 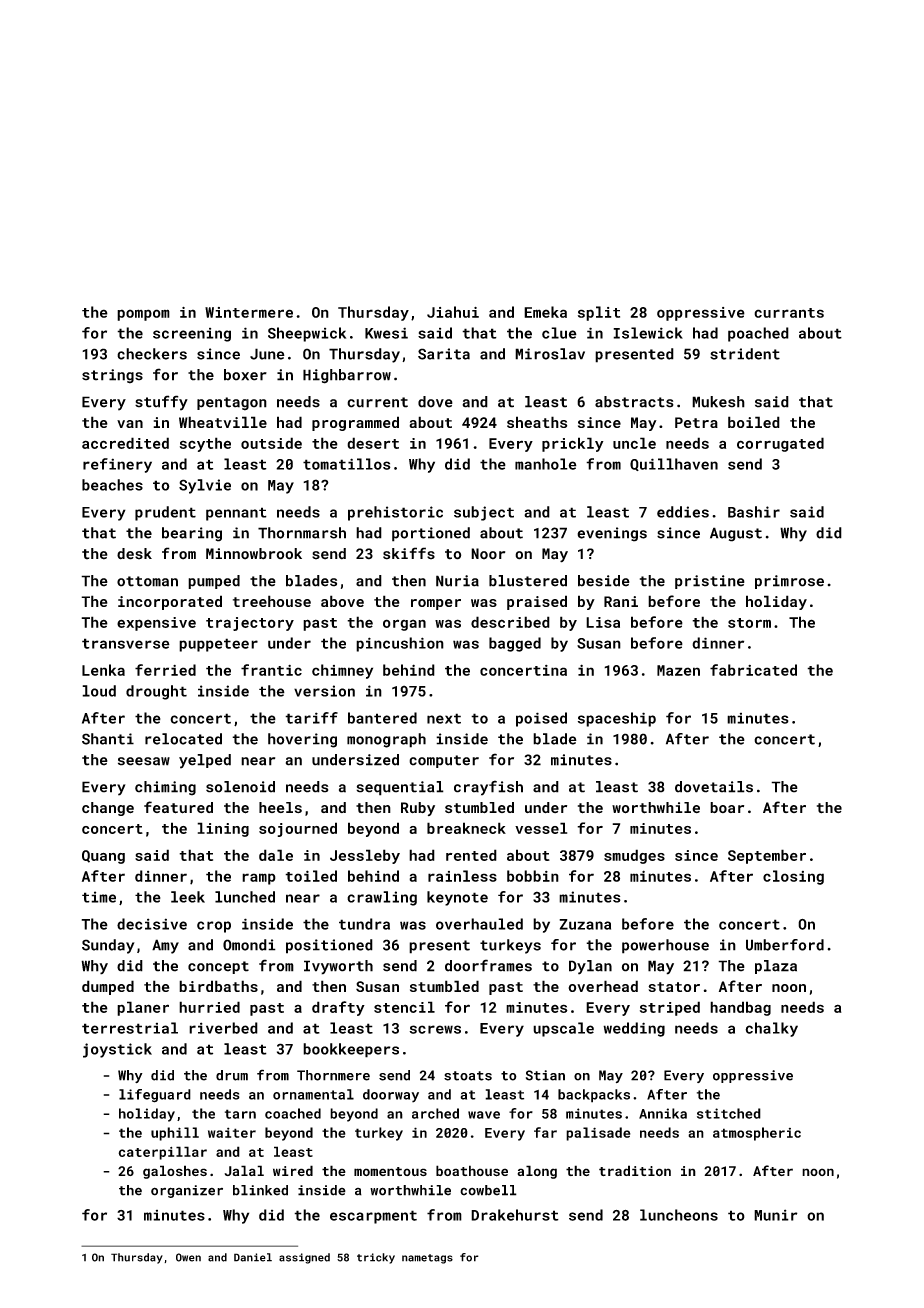 I want to click on nametags, so click(x=427, y=1259).
